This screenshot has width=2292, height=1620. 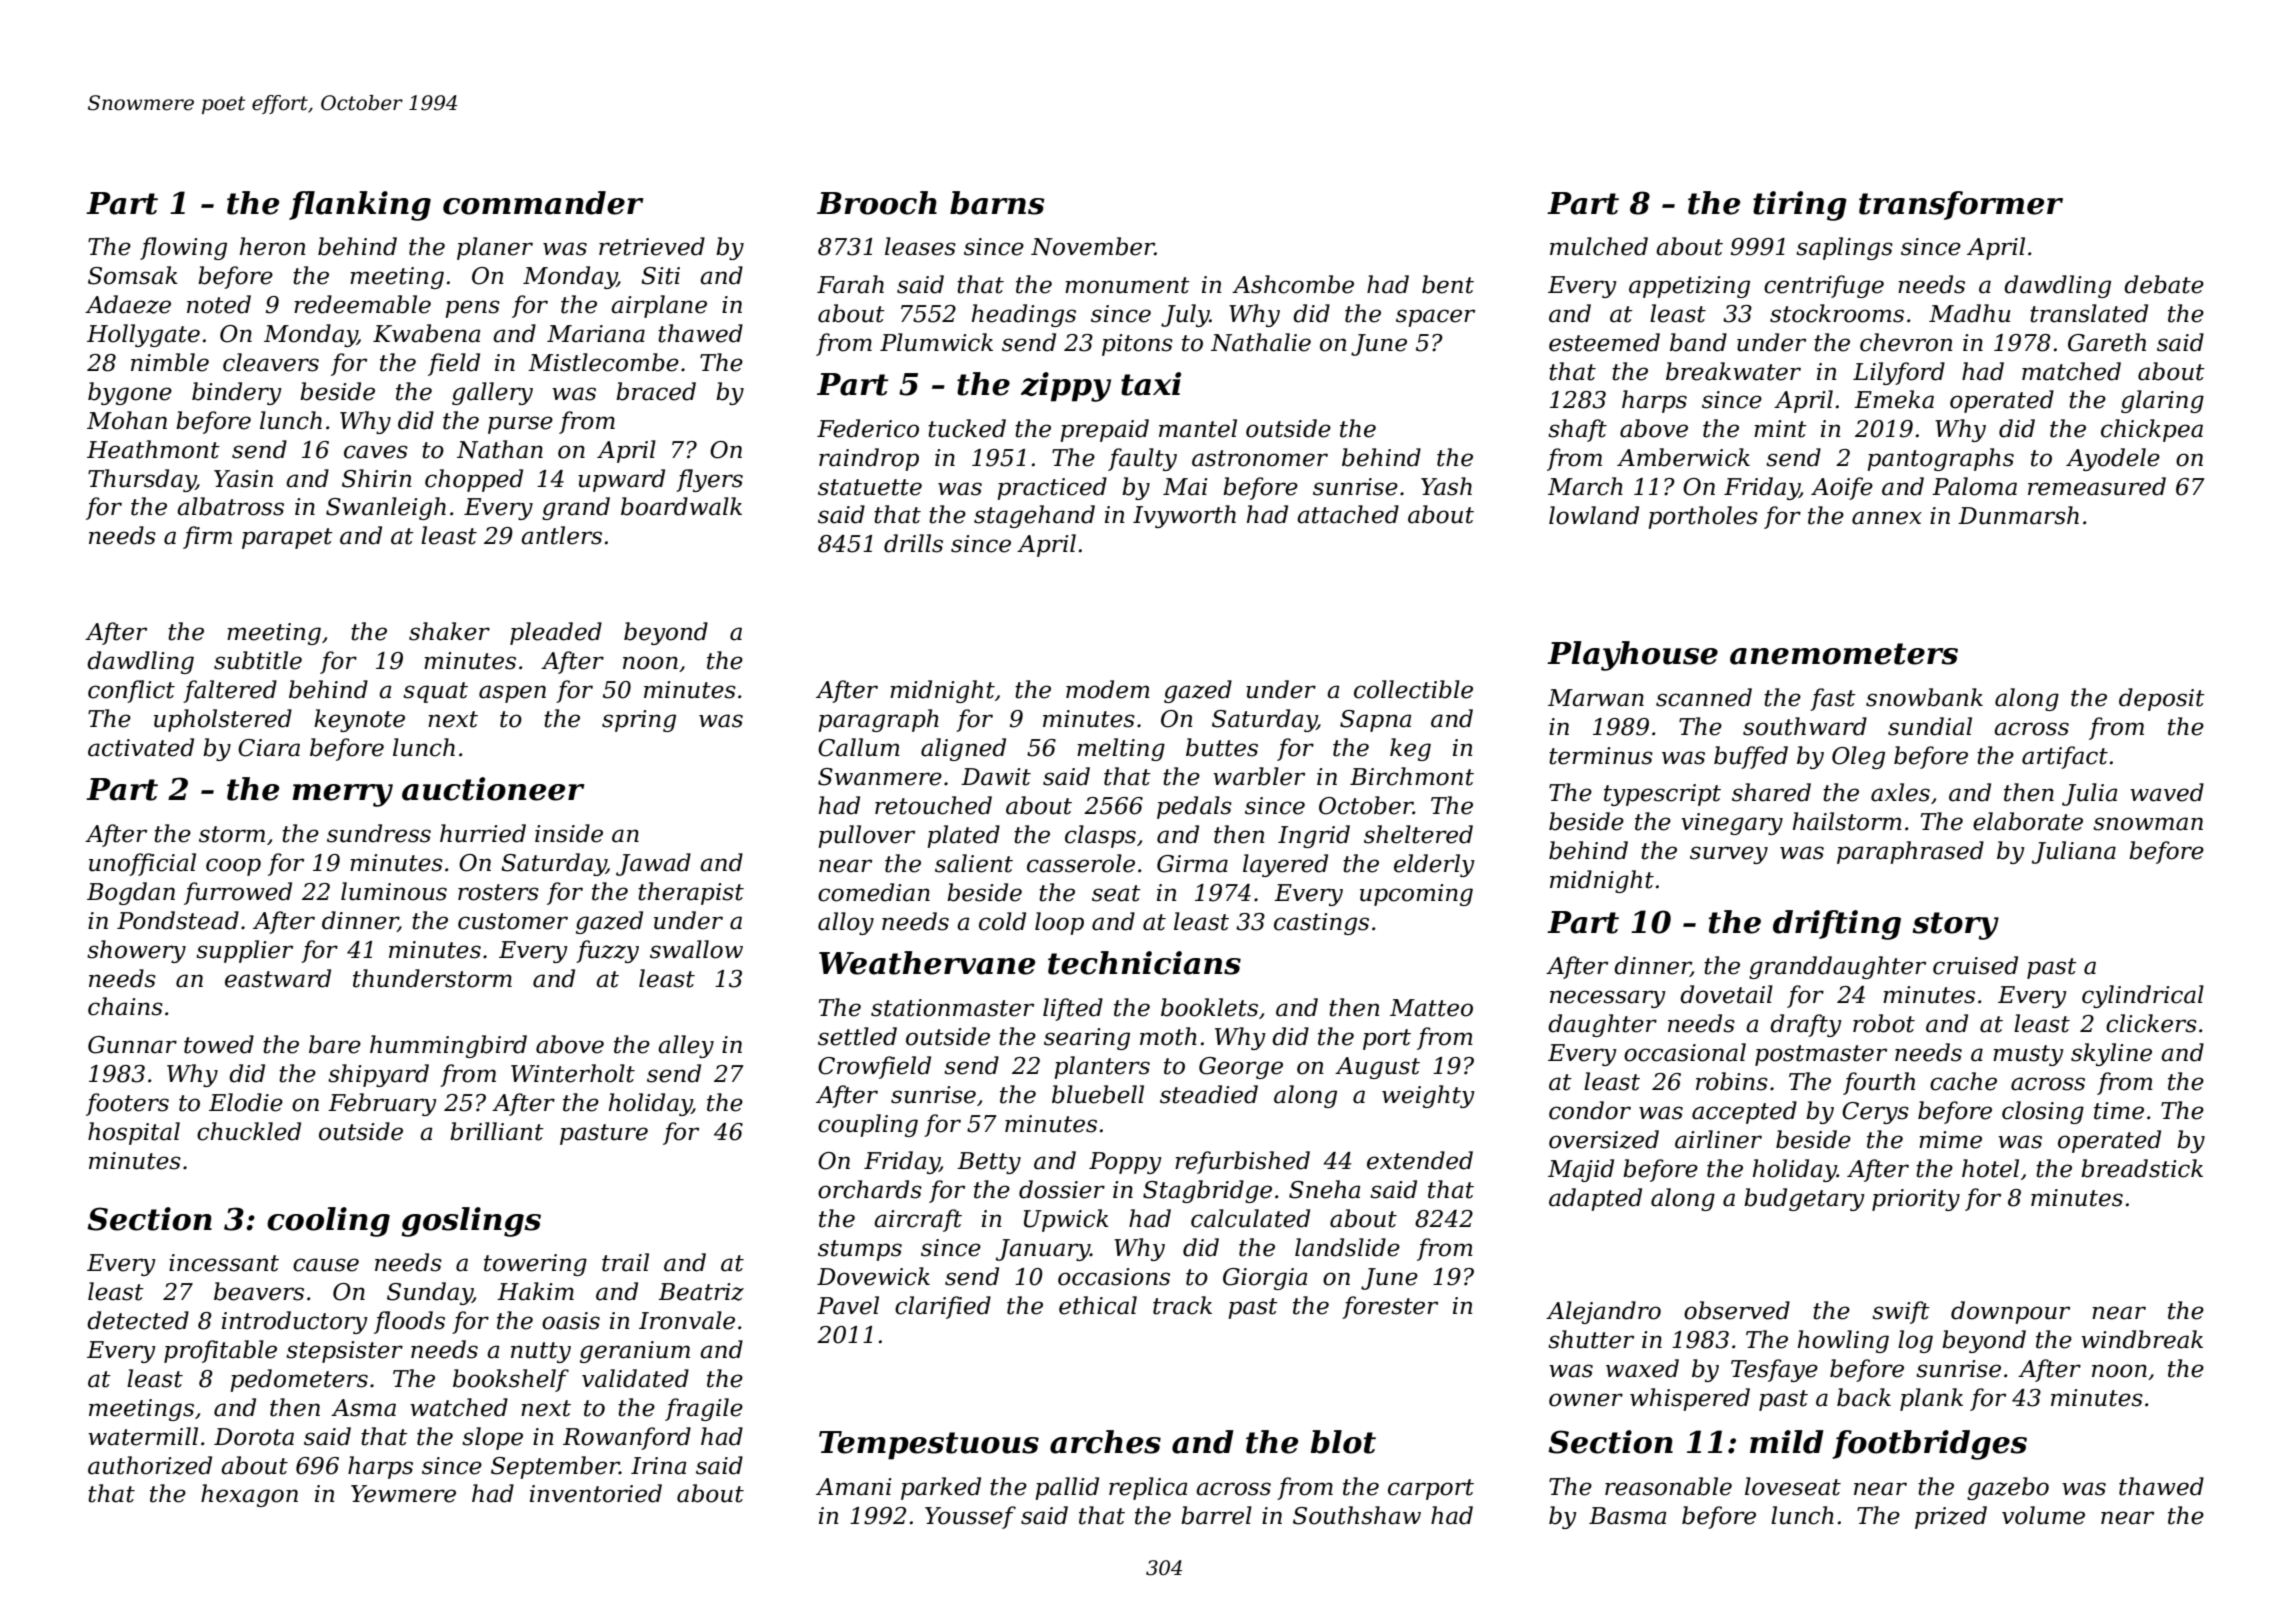 What do you see at coordinates (360, 206) in the screenshot?
I see `flanking` at bounding box center [360, 206].
